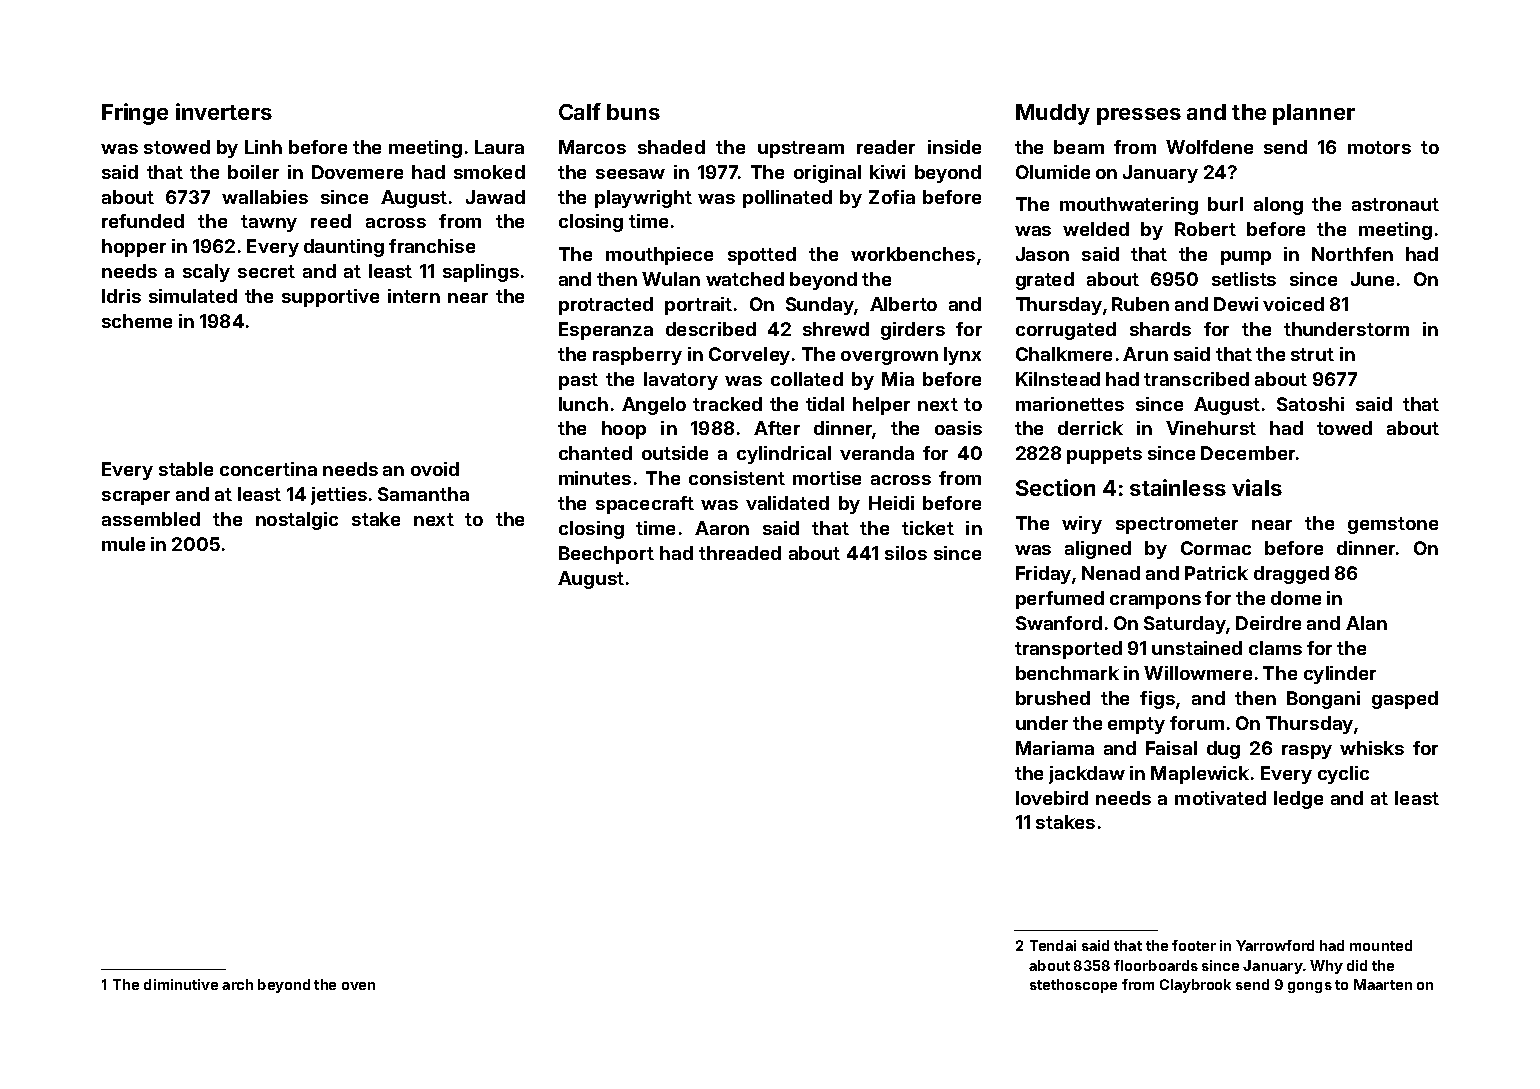  What do you see at coordinates (1055, 748) in the image?
I see `Mariama` at bounding box center [1055, 748].
